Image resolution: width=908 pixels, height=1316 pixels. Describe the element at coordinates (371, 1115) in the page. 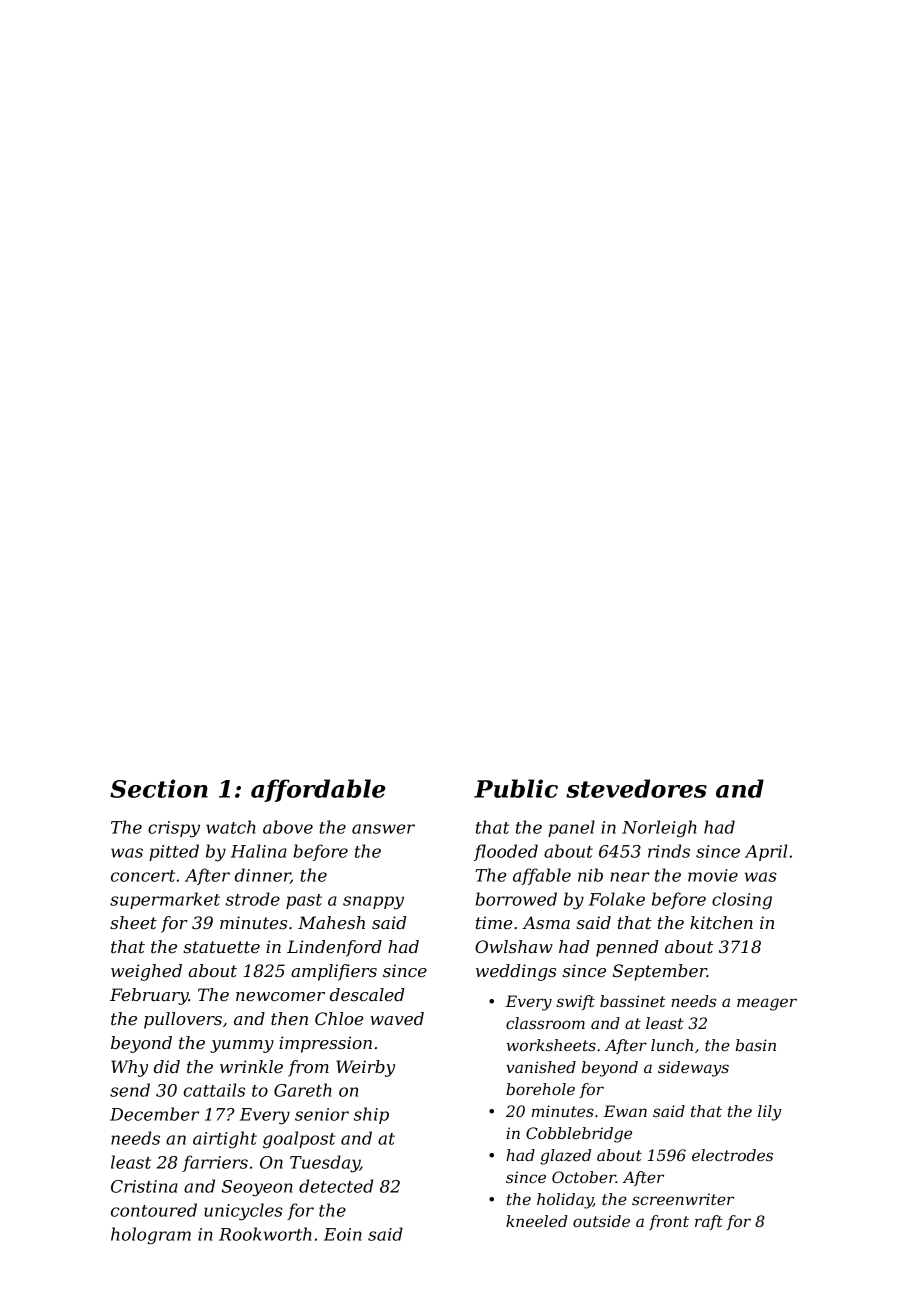

I see `ship` at that location.
